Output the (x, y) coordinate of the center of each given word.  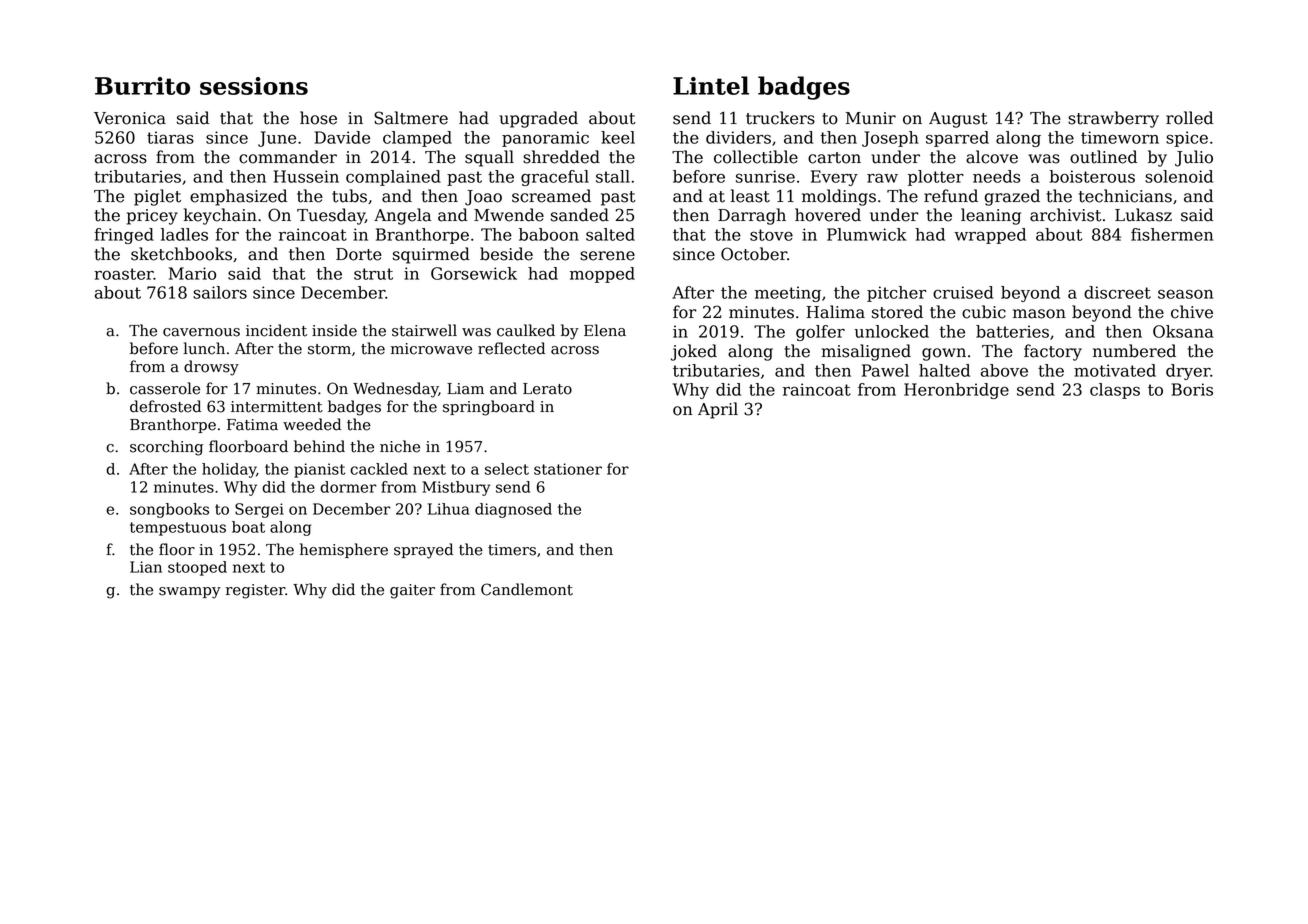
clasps (1115, 391)
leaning (991, 216)
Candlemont (527, 589)
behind (319, 446)
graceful (555, 178)
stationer (568, 469)
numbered (1134, 351)
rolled (1189, 118)
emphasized (238, 197)
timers (512, 550)
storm (329, 349)
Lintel (711, 85)
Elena (605, 330)
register (255, 591)
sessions (254, 86)
